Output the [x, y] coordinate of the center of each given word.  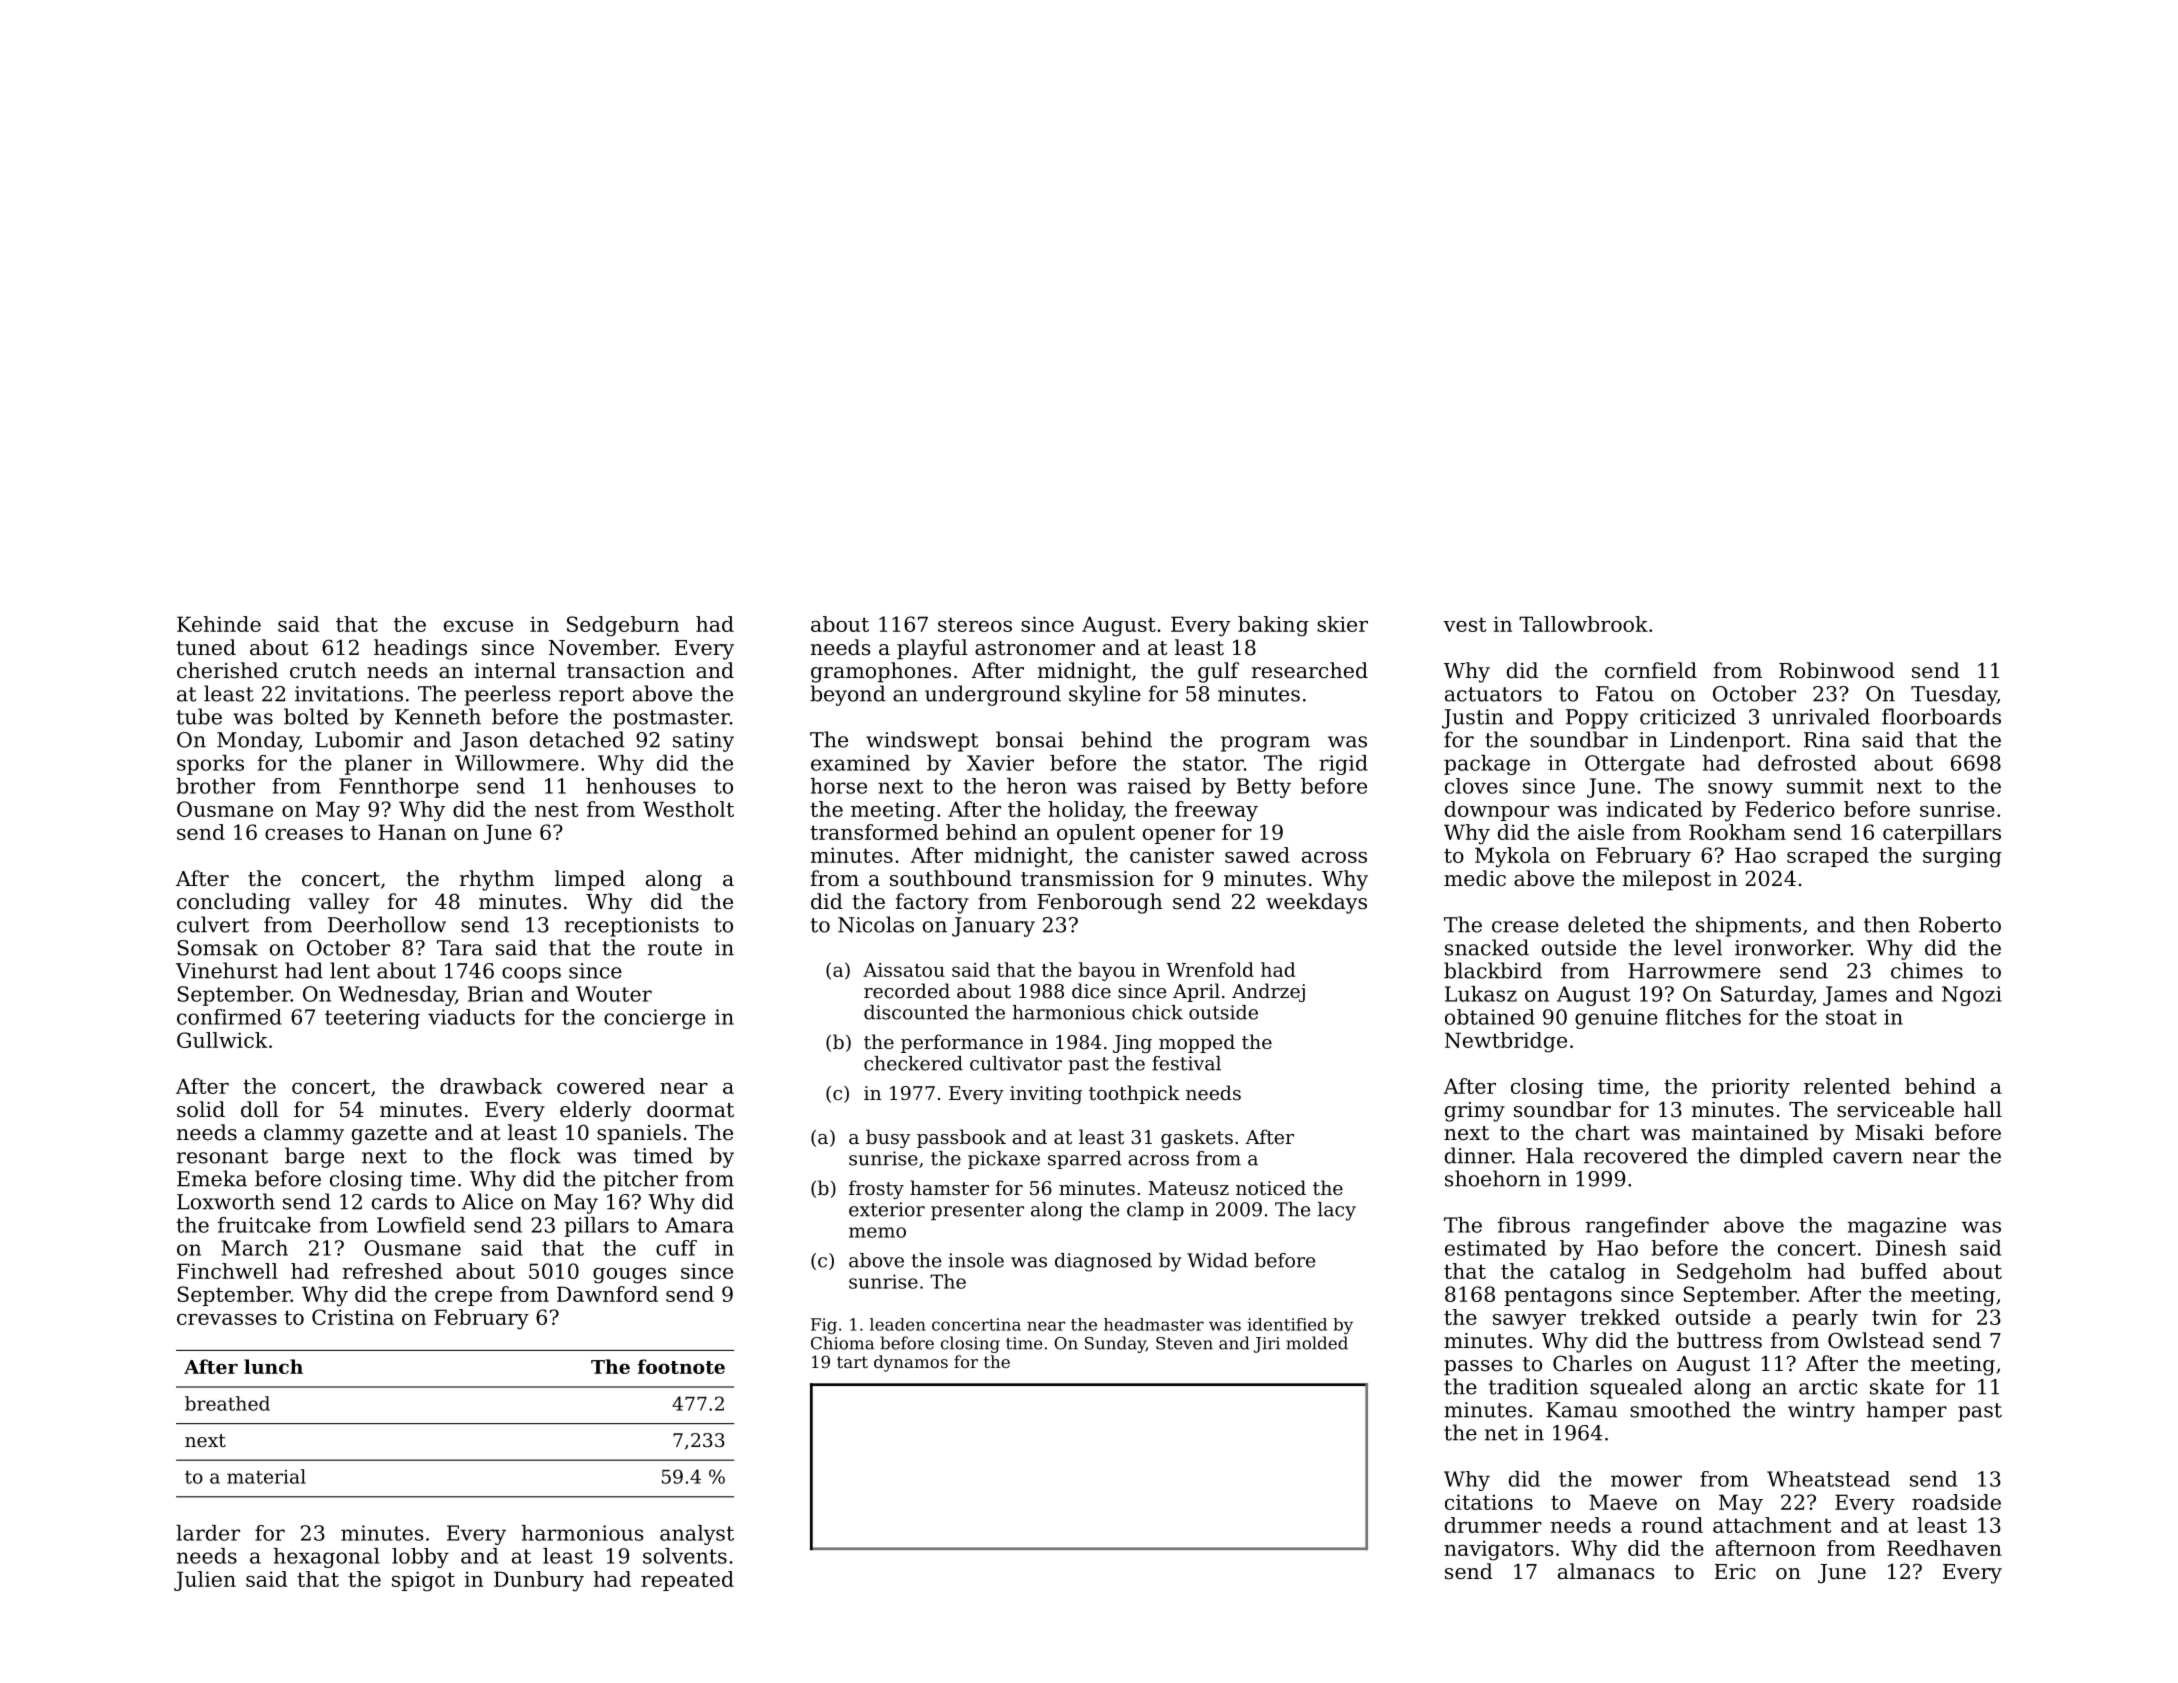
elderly [595, 1111]
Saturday [1767, 996]
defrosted [1807, 763]
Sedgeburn [623, 626]
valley [338, 903]
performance [962, 1043]
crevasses [227, 1319]
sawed [1257, 855]
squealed [1636, 1388]
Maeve [1623, 1502]
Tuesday [1954, 695]
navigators [1498, 1550]
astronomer [1035, 648]
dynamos [911, 1363]
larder [208, 1533]
